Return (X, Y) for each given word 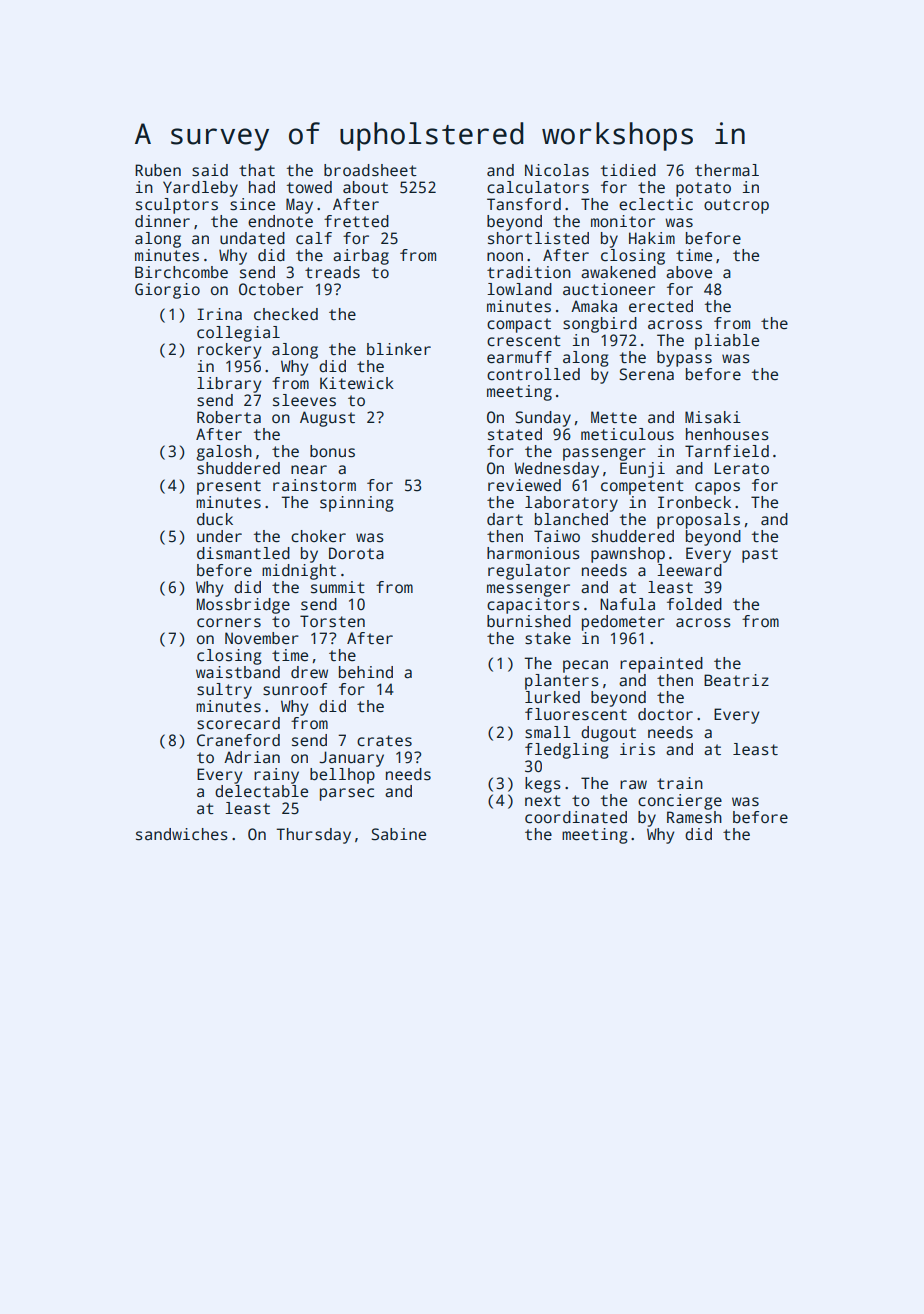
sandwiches (182, 834)
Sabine (398, 834)
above (689, 272)
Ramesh (694, 817)
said (210, 170)
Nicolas (557, 170)
